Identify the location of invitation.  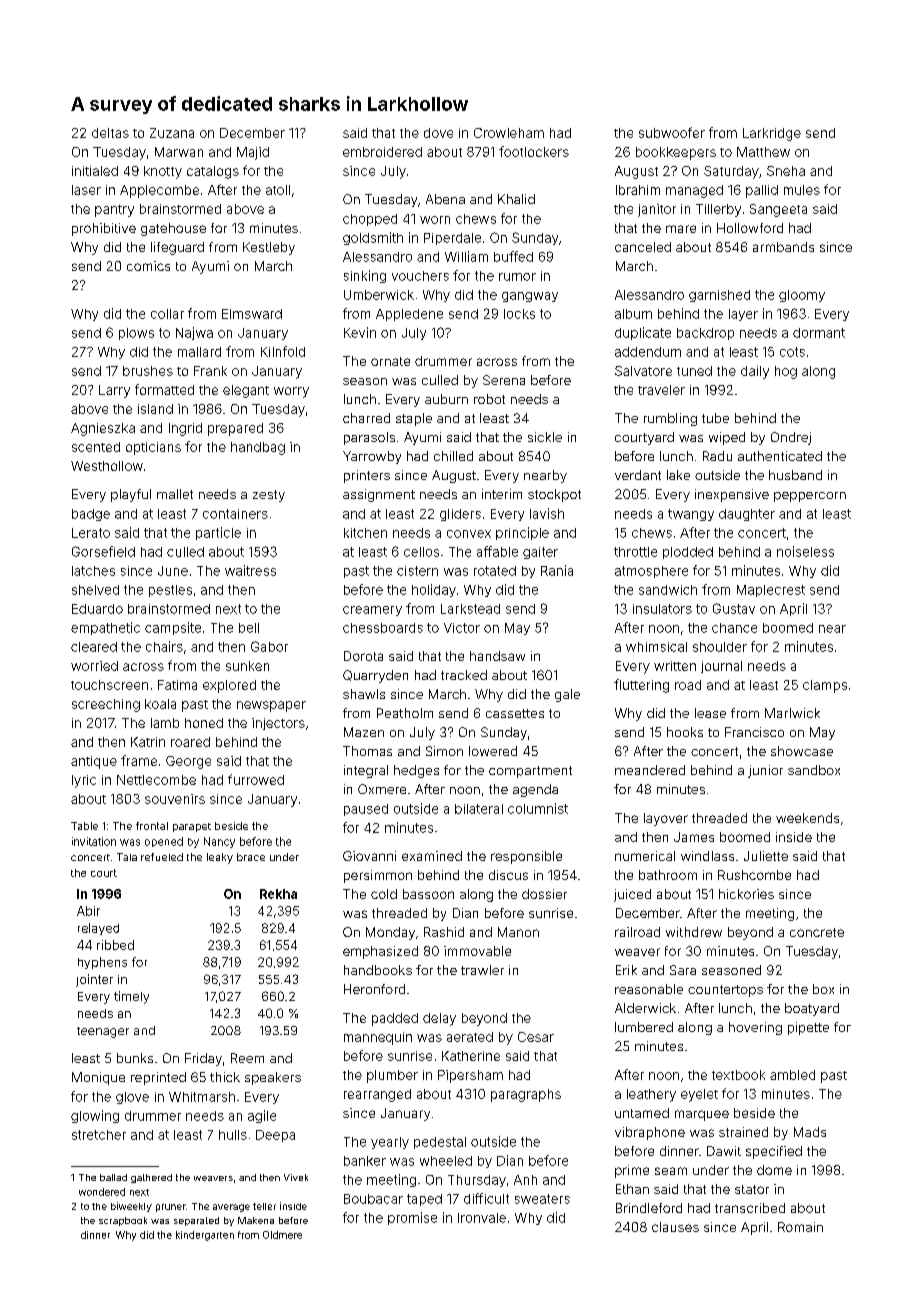
(94, 841).
